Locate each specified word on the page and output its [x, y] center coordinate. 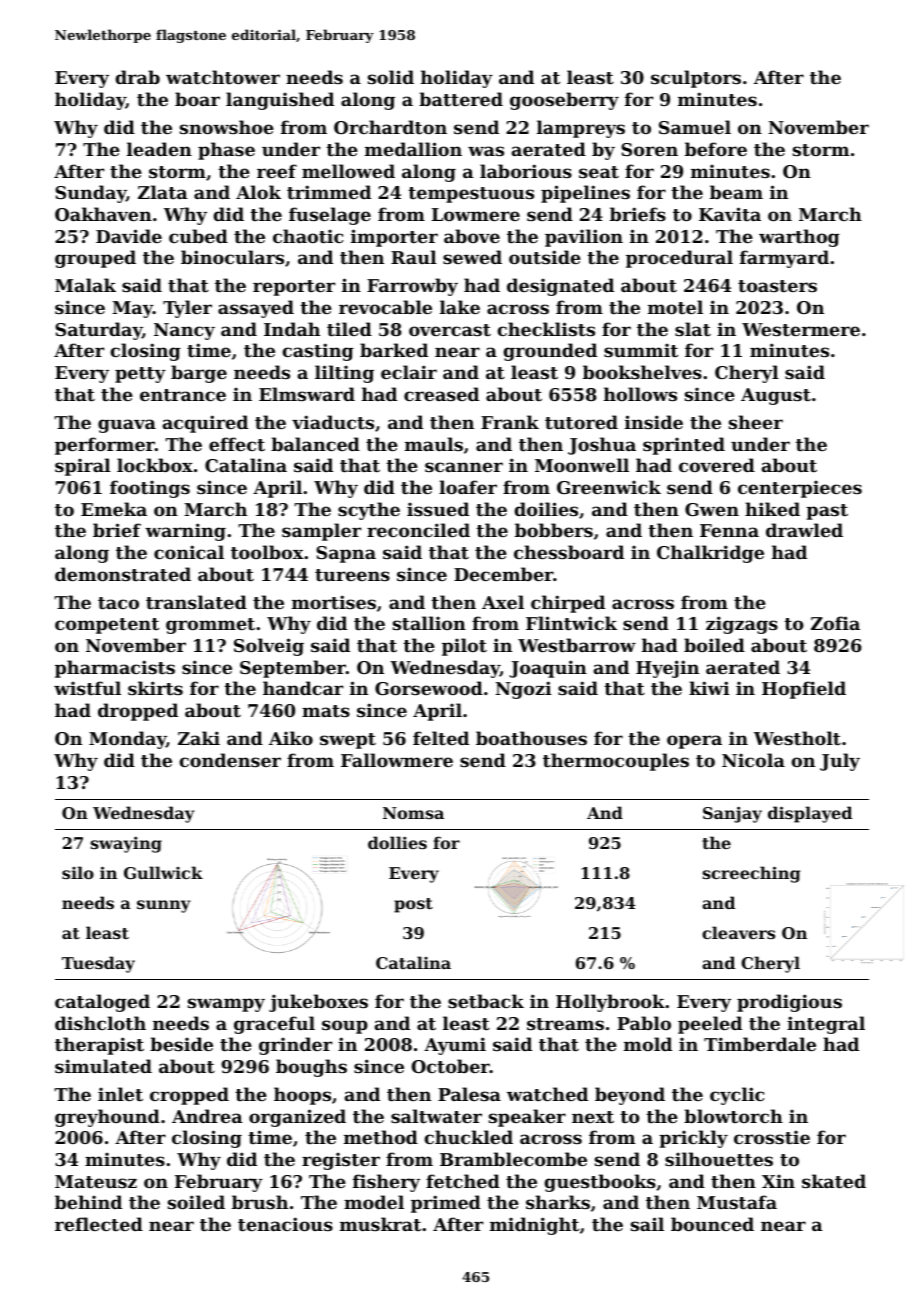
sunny [164, 906]
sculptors [696, 79]
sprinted [684, 446]
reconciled [418, 530]
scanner [464, 467]
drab [137, 77]
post [413, 905]
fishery [386, 1183]
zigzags [742, 625]
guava [127, 426]
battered [461, 99]
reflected [99, 1224]
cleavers [738, 932]
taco [118, 603]
